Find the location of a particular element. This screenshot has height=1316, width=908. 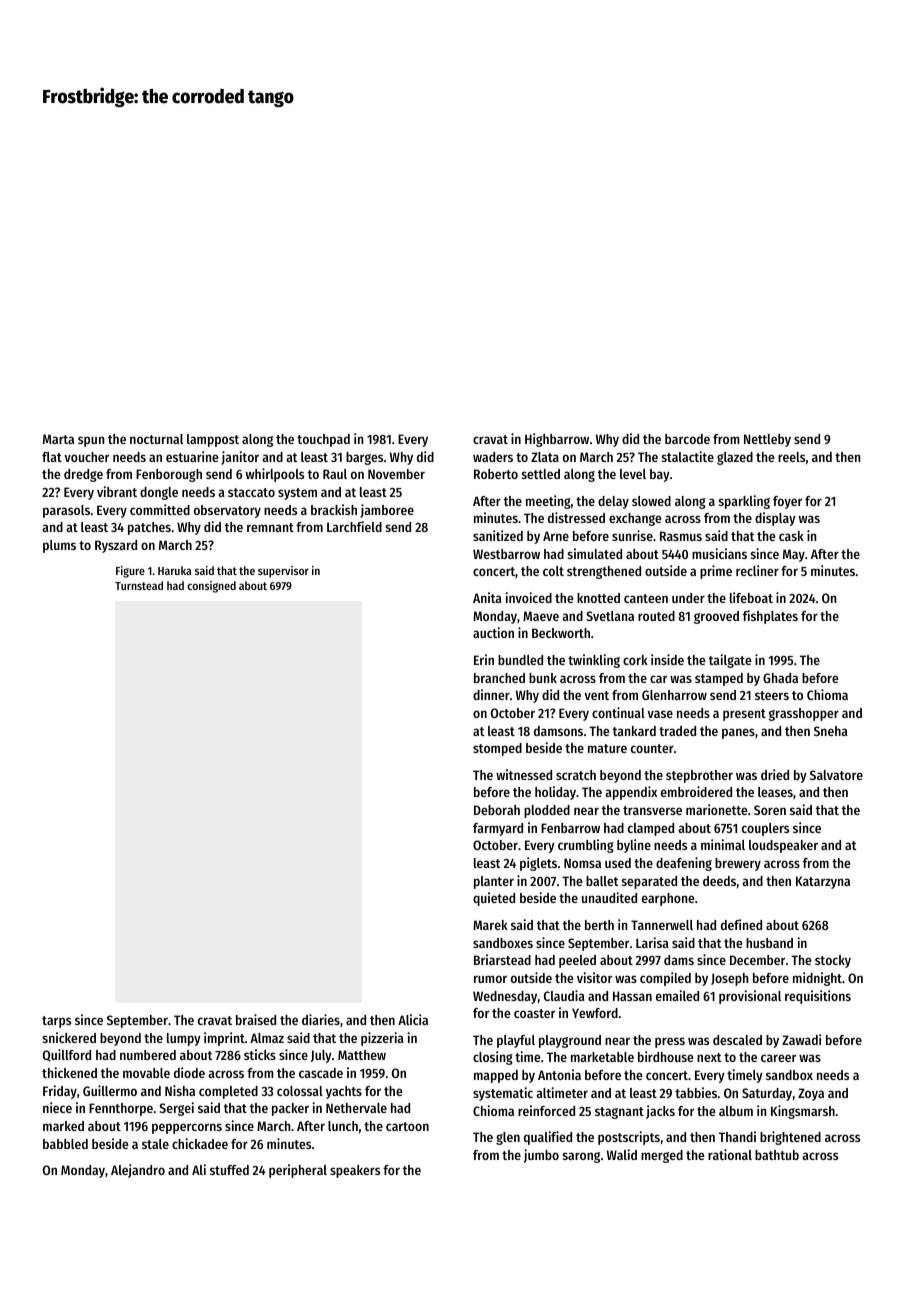

Nettleby is located at coordinates (767, 440).
